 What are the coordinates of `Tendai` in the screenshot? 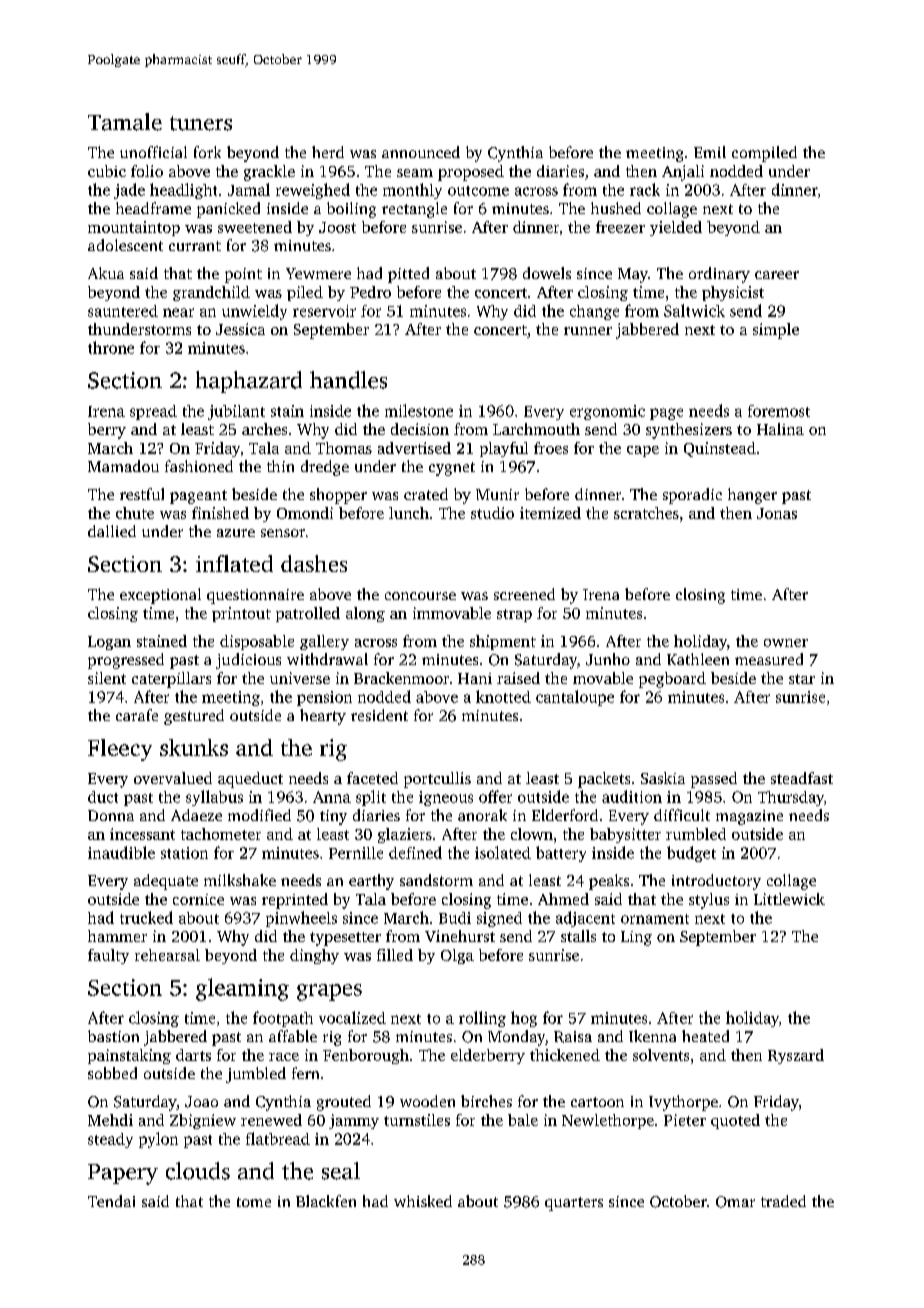 It's located at (111, 1201).
